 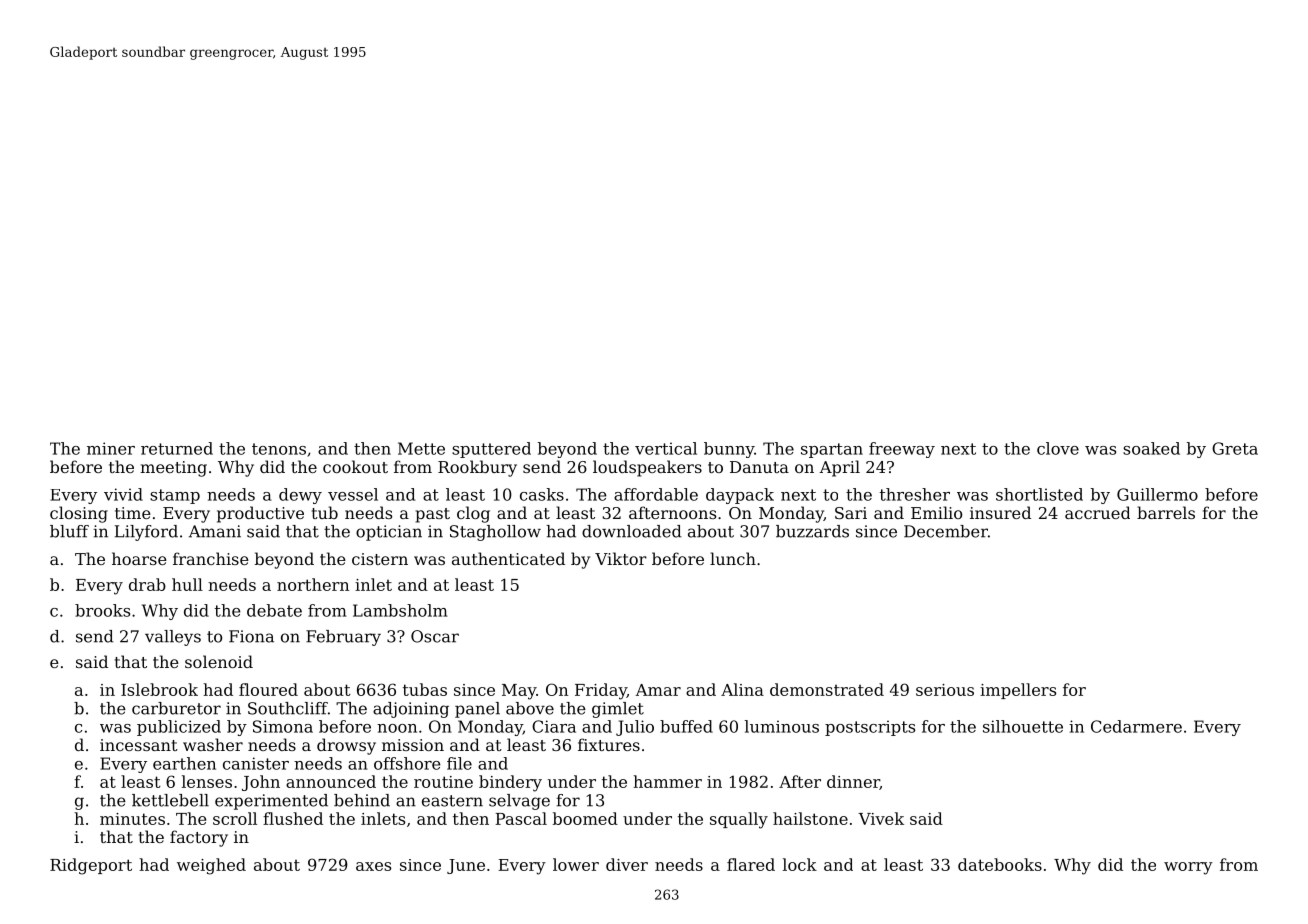 What do you see at coordinates (91, 866) in the image?
I see `Ridgeport` at bounding box center [91, 866].
